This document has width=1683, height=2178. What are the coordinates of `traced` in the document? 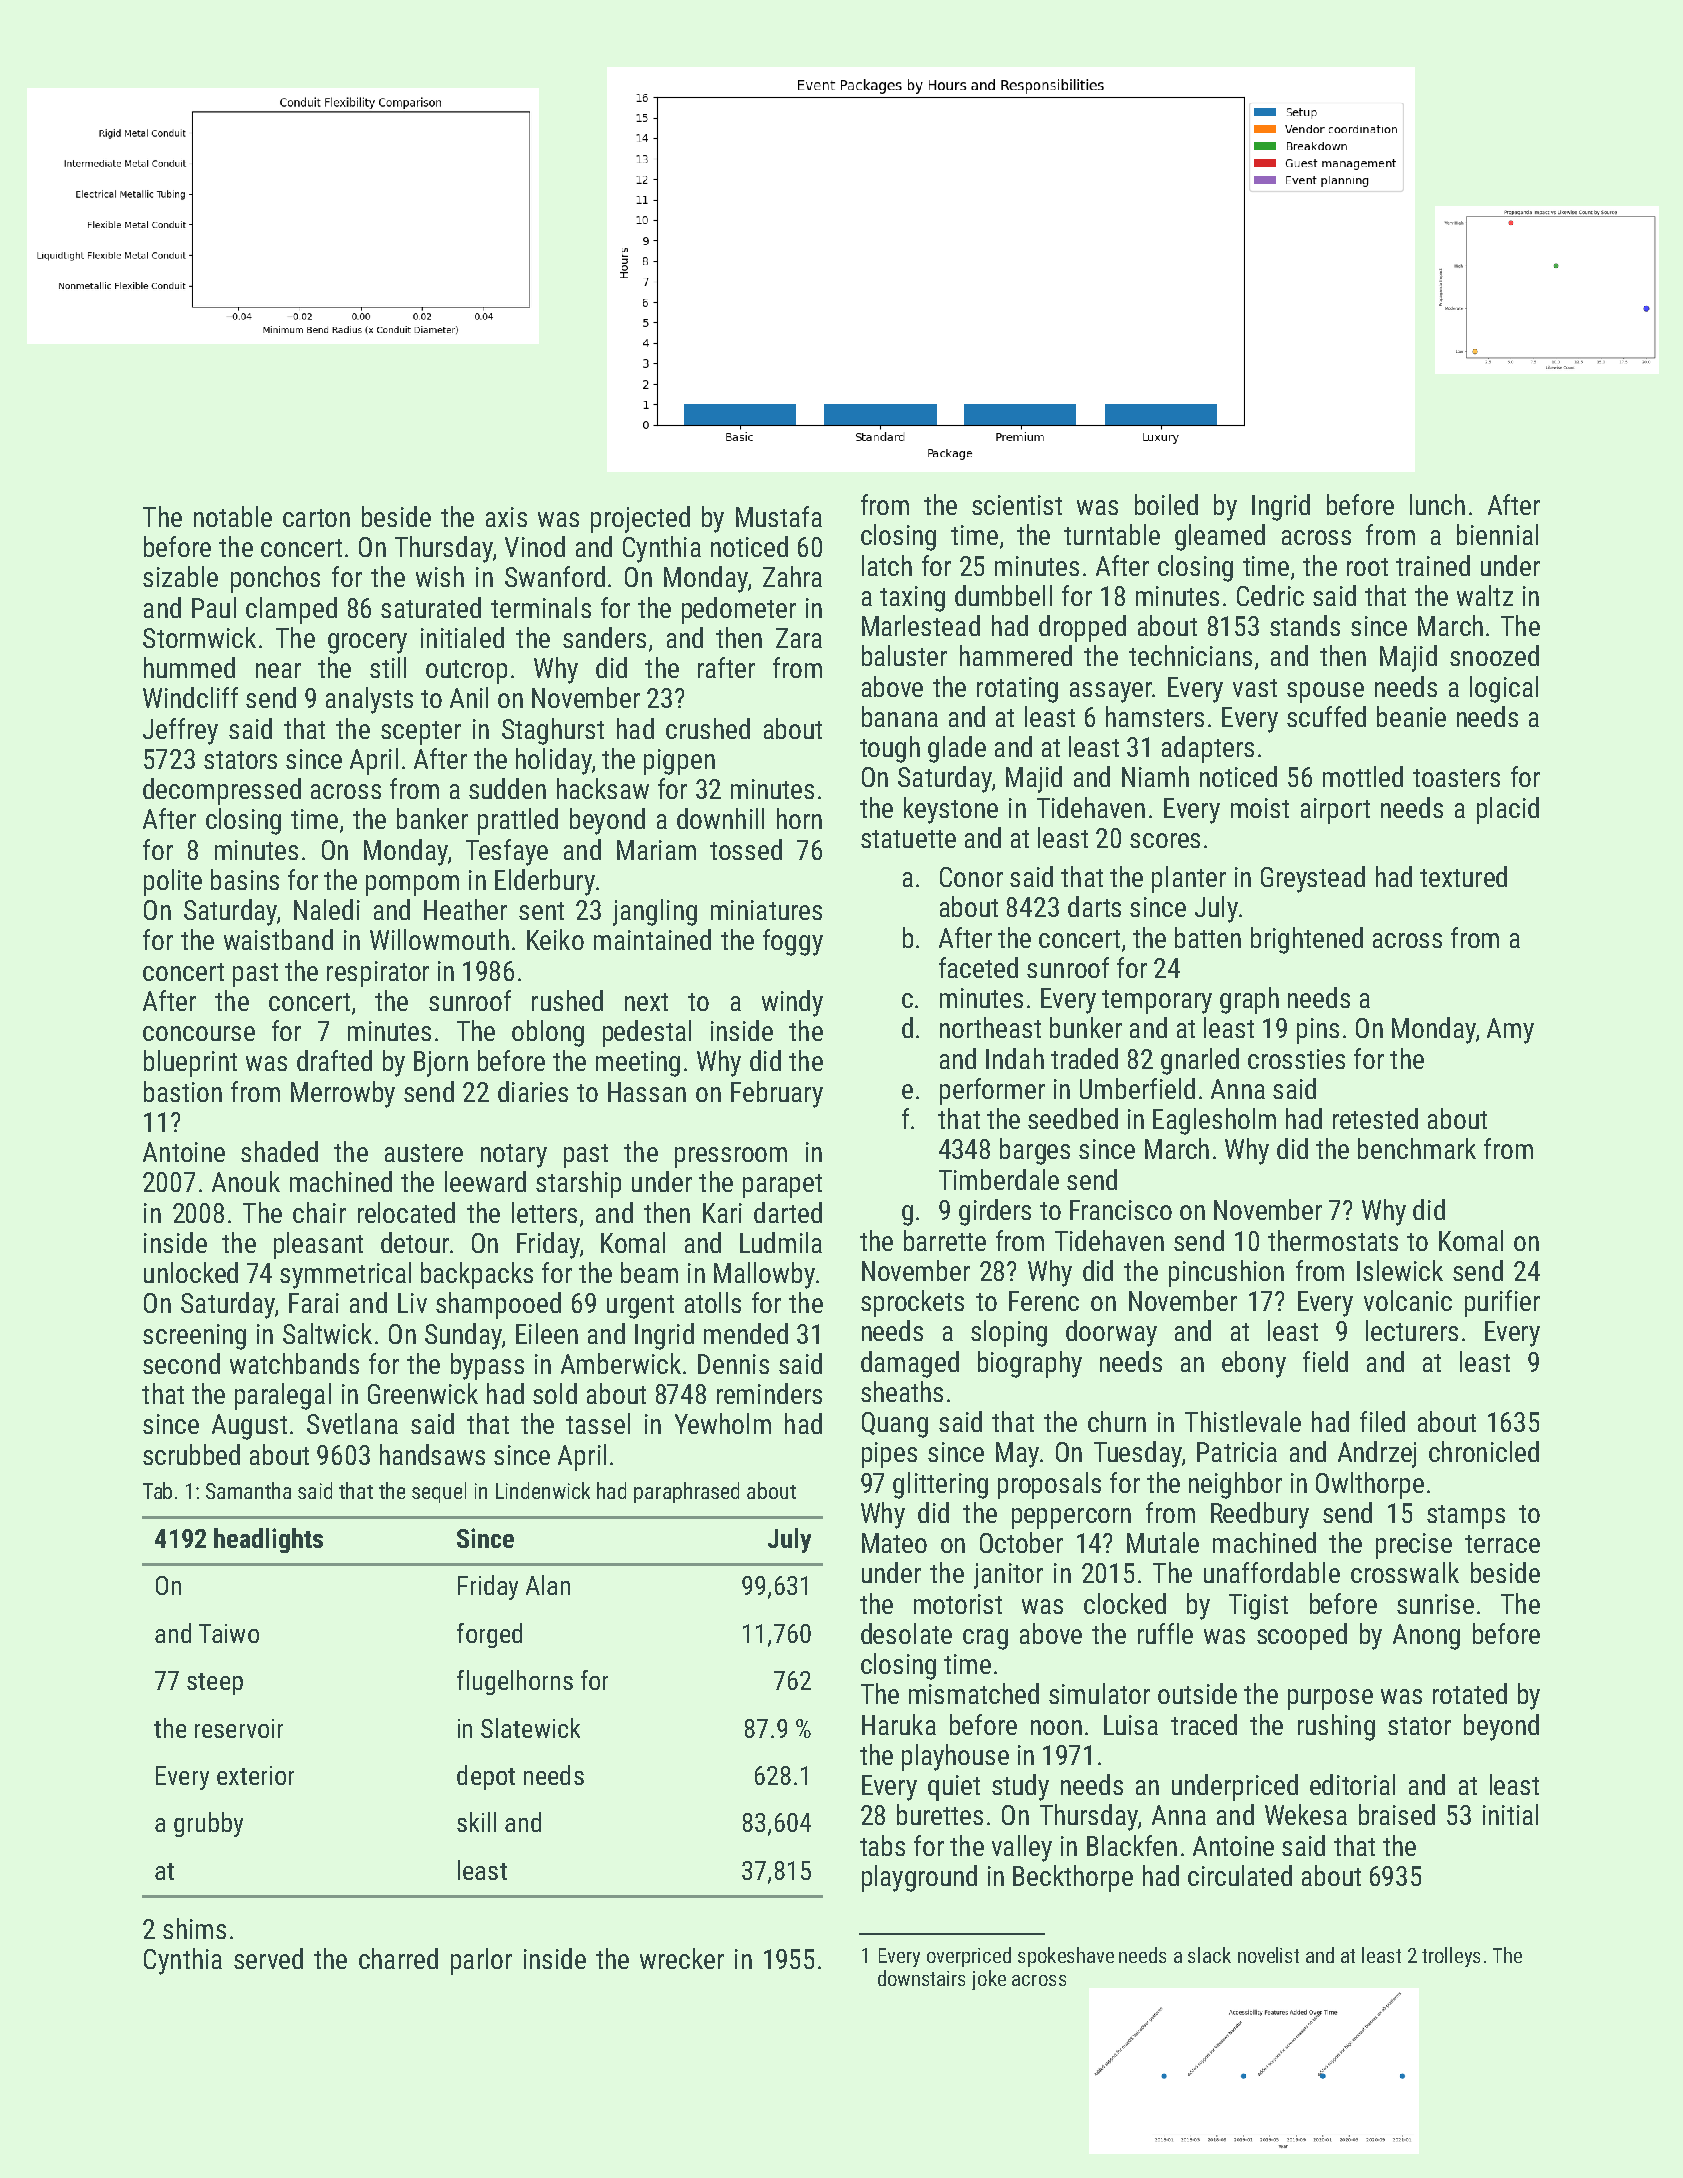 It's located at (1204, 1724).
